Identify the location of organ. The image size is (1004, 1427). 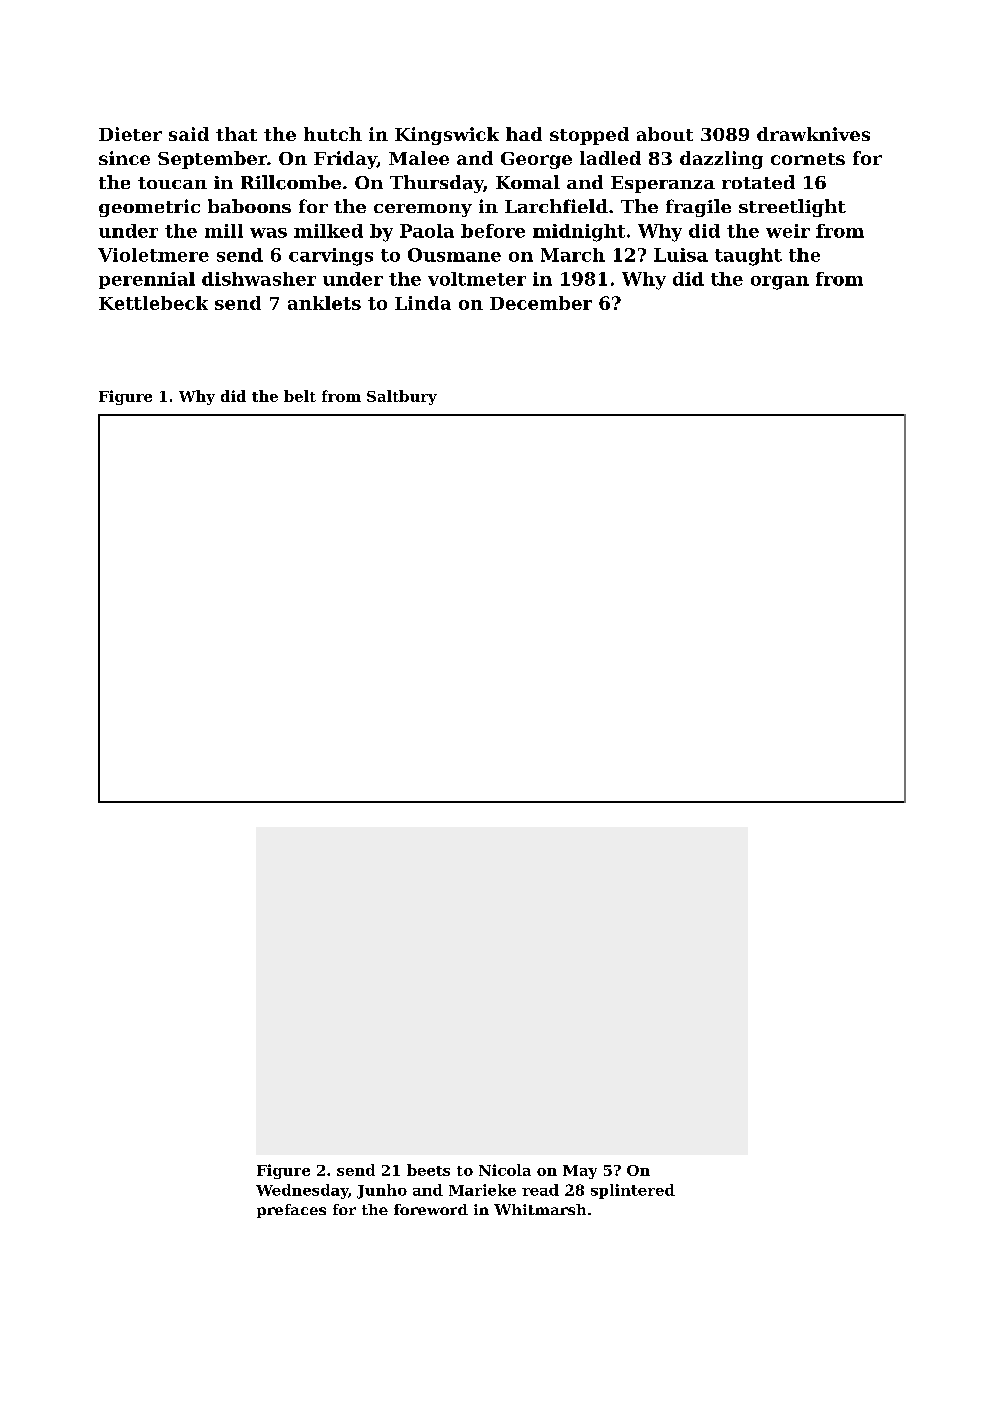
(780, 283).
